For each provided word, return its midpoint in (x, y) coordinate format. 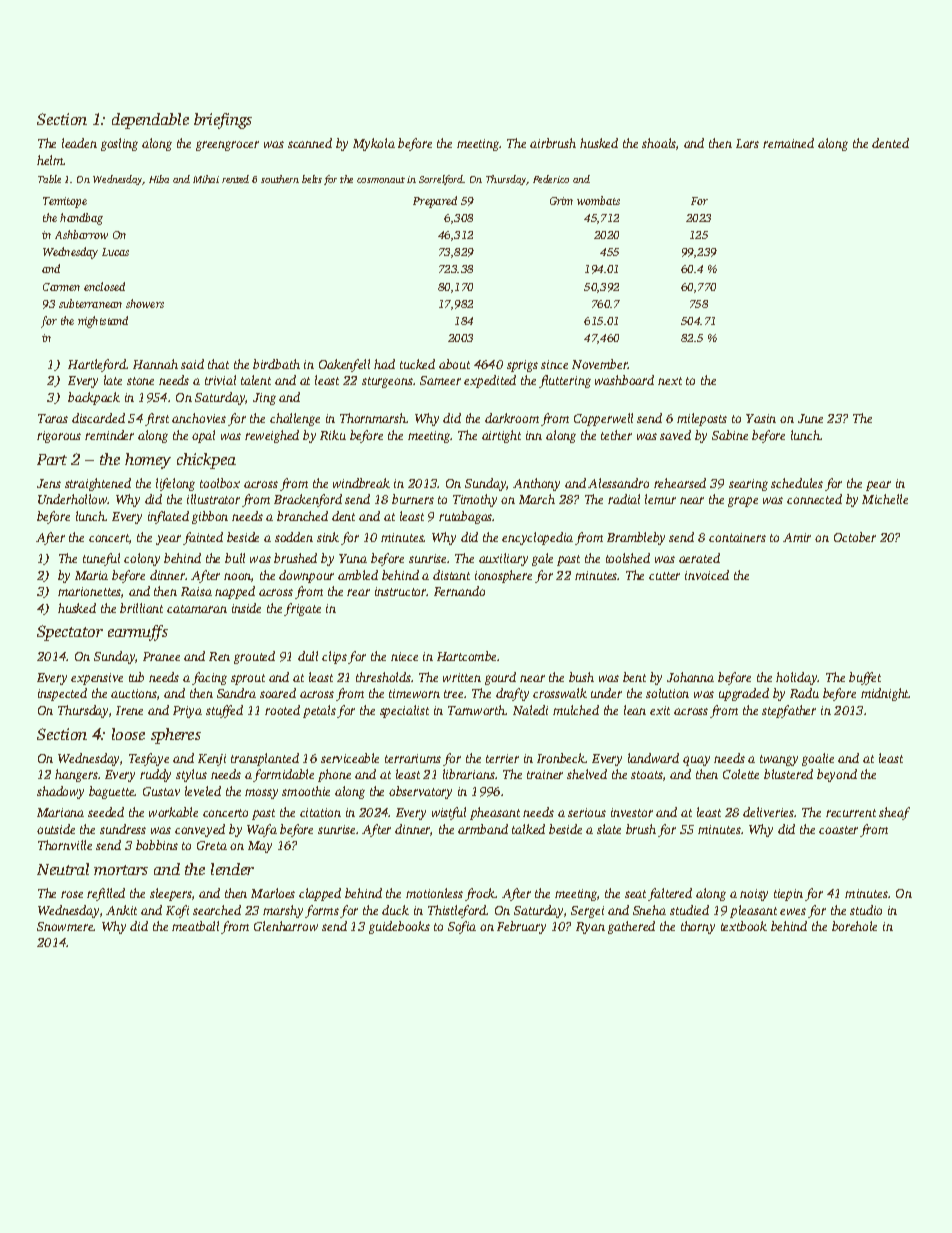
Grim (561, 201)
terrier (502, 758)
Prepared (435, 202)
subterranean (90, 303)
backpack (94, 398)
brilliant (141, 608)
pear (878, 486)
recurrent (851, 813)
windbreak (361, 483)
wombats (598, 200)
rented (235, 179)
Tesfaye (149, 759)
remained (788, 143)
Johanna (690, 677)
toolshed (628, 558)
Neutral (63, 869)
